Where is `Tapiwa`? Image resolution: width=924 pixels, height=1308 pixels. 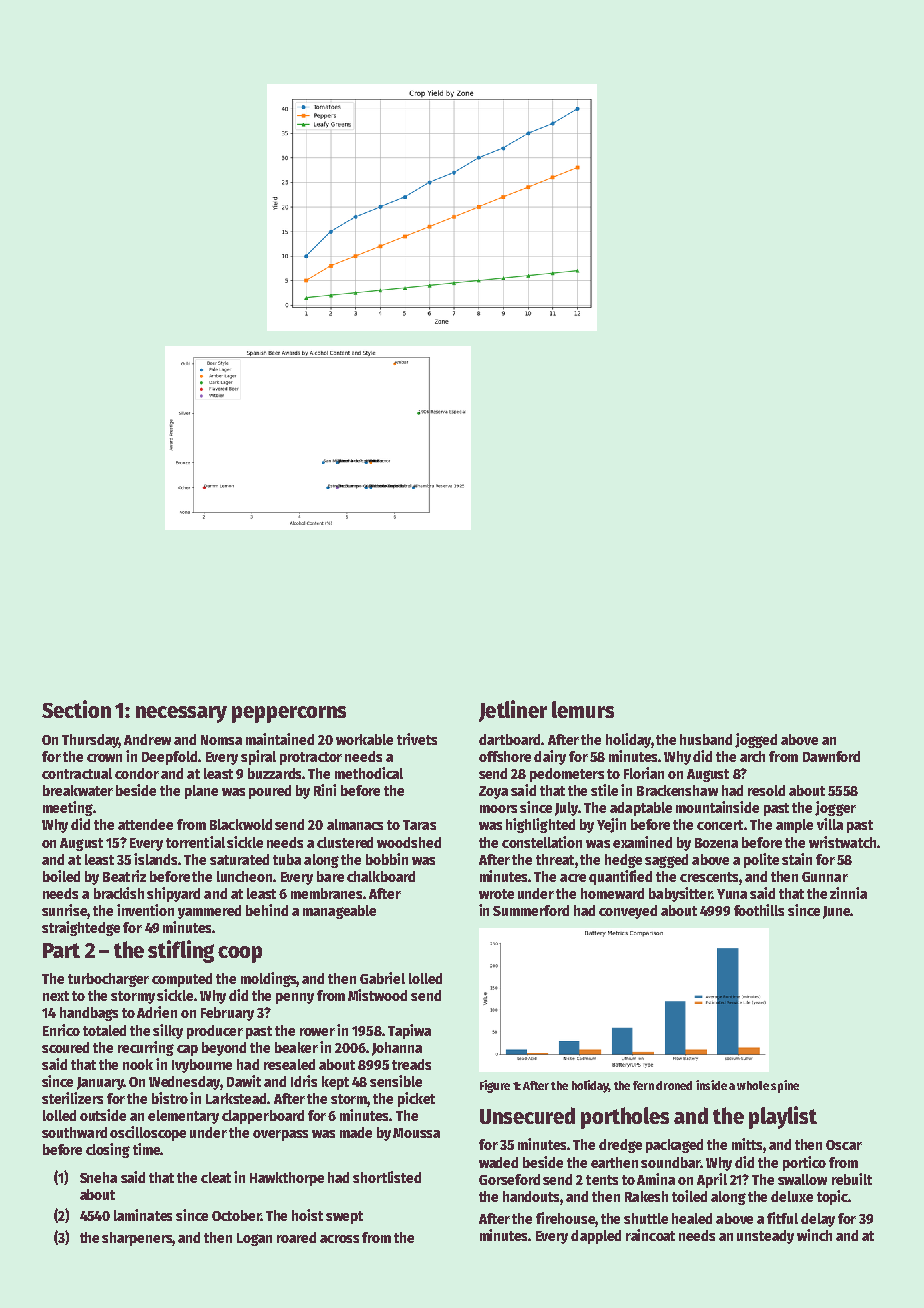 Tapiwa is located at coordinates (409, 1031).
